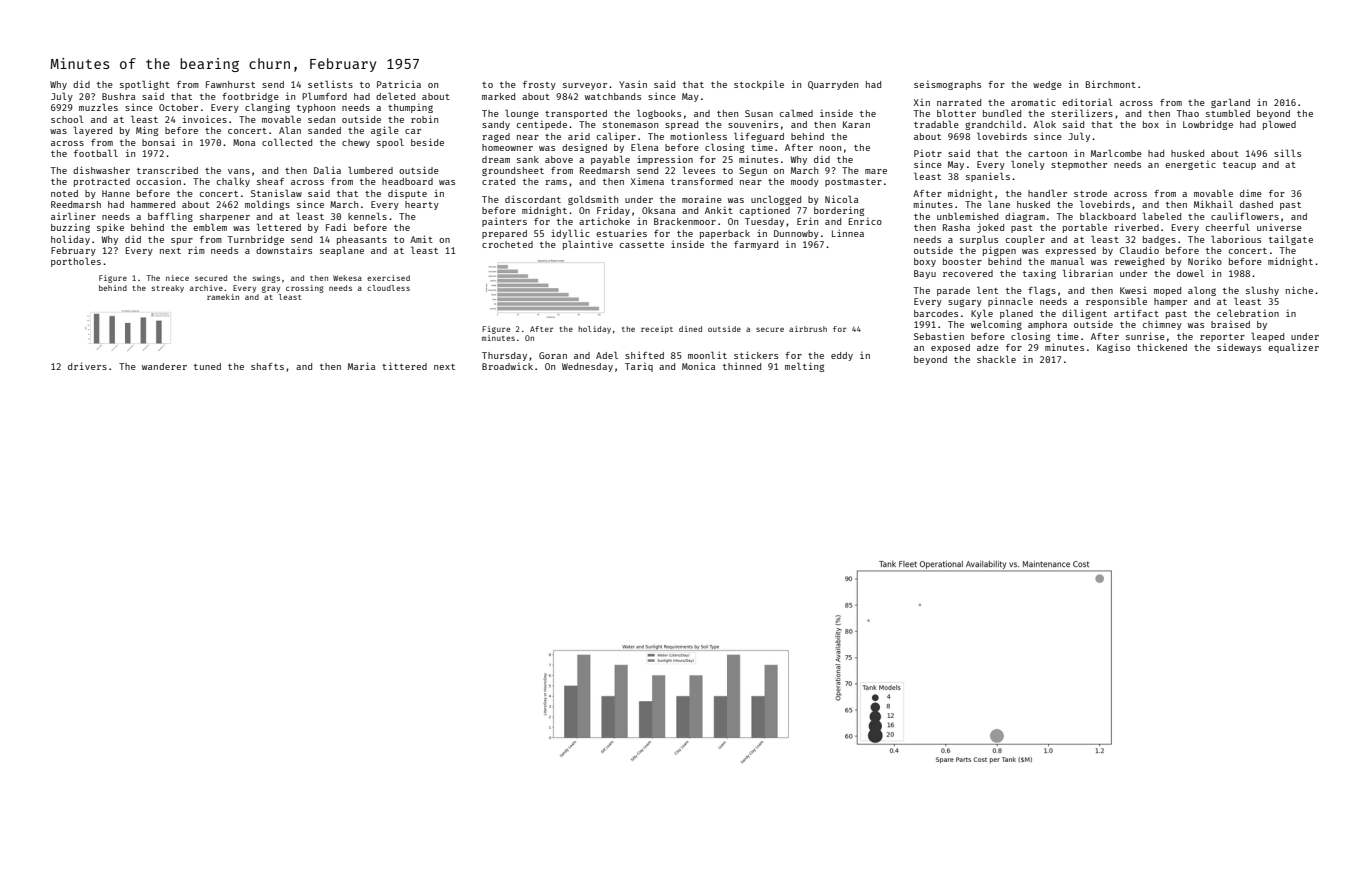  What do you see at coordinates (1230, 103) in the screenshot?
I see `garland` at bounding box center [1230, 103].
